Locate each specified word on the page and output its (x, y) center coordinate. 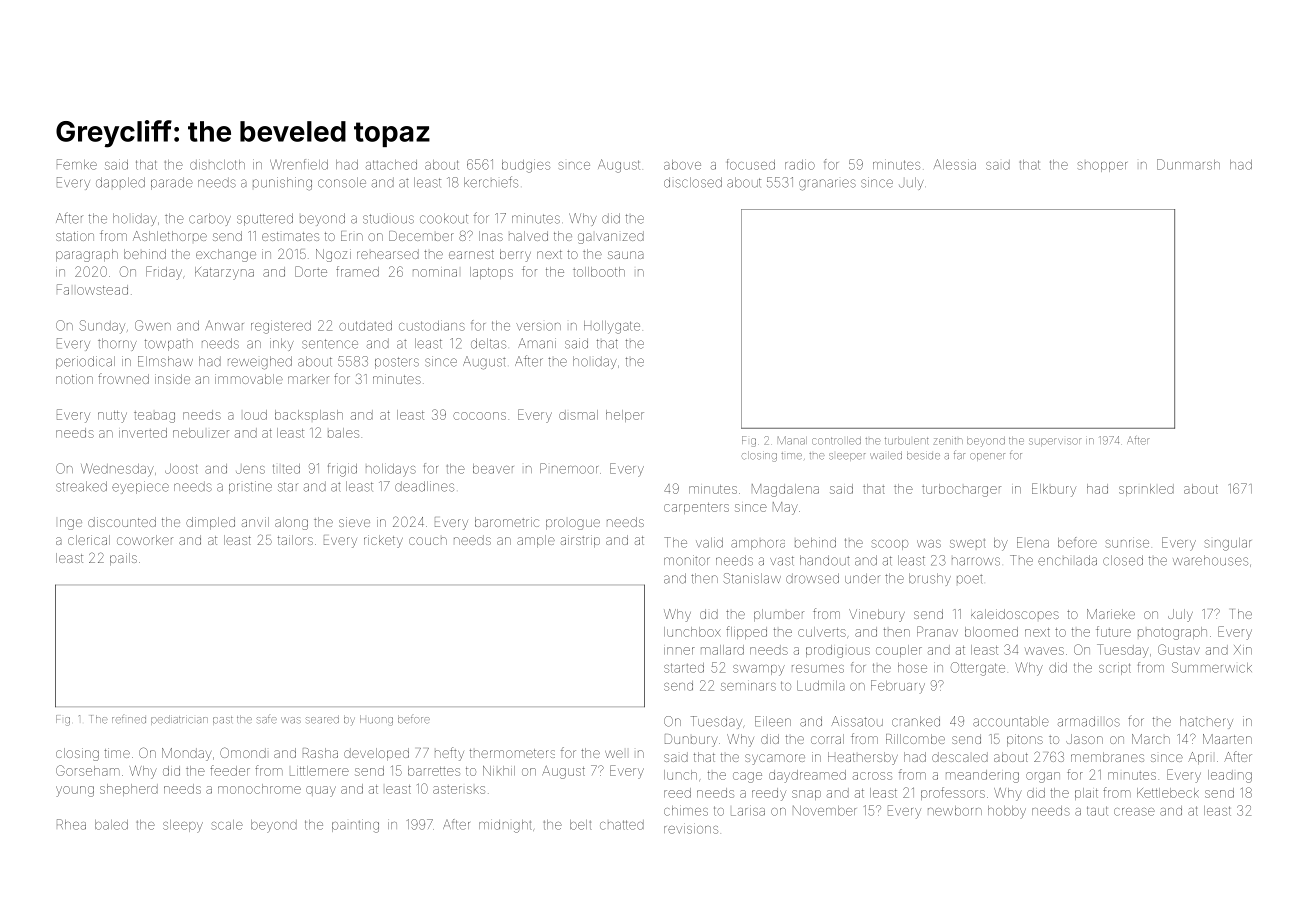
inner (679, 651)
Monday (186, 754)
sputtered (265, 219)
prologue (573, 524)
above (682, 165)
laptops (491, 273)
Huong (376, 720)
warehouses (1210, 560)
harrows (976, 561)
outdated (365, 326)
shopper (1102, 167)
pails (123, 559)
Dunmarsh (1188, 164)
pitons (1025, 740)
